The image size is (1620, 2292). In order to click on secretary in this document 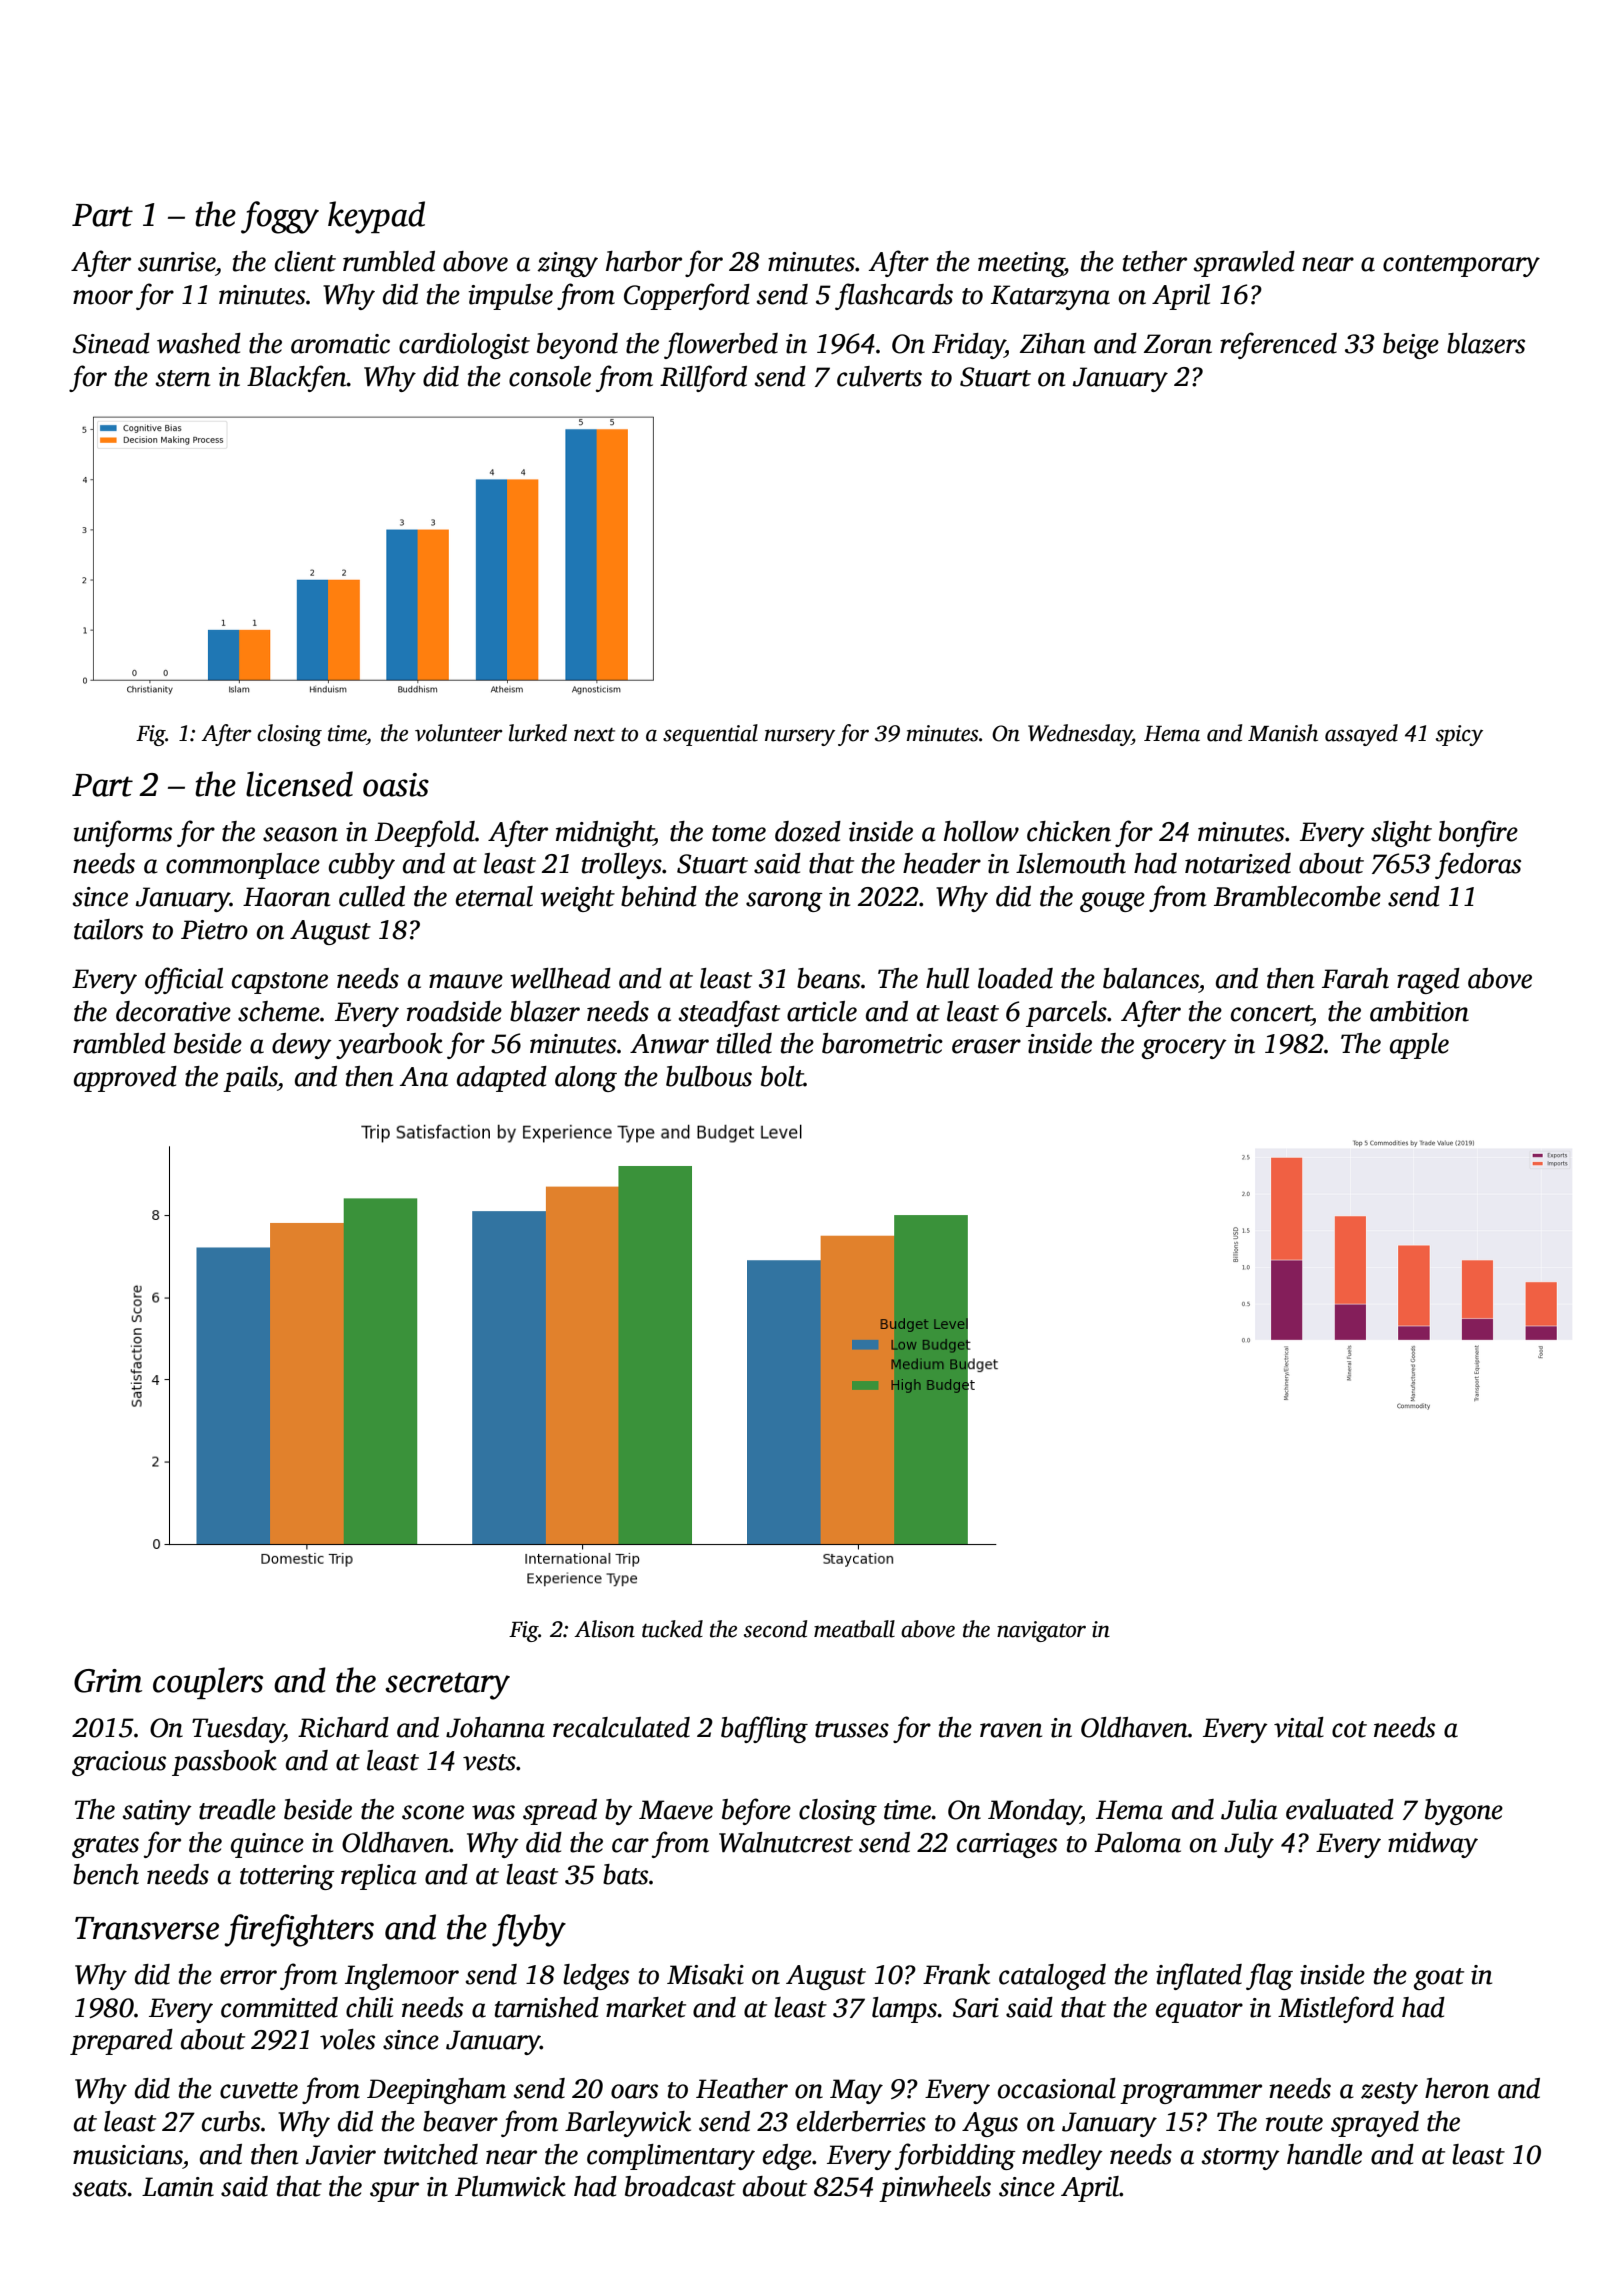, I will do `click(447, 1686)`.
